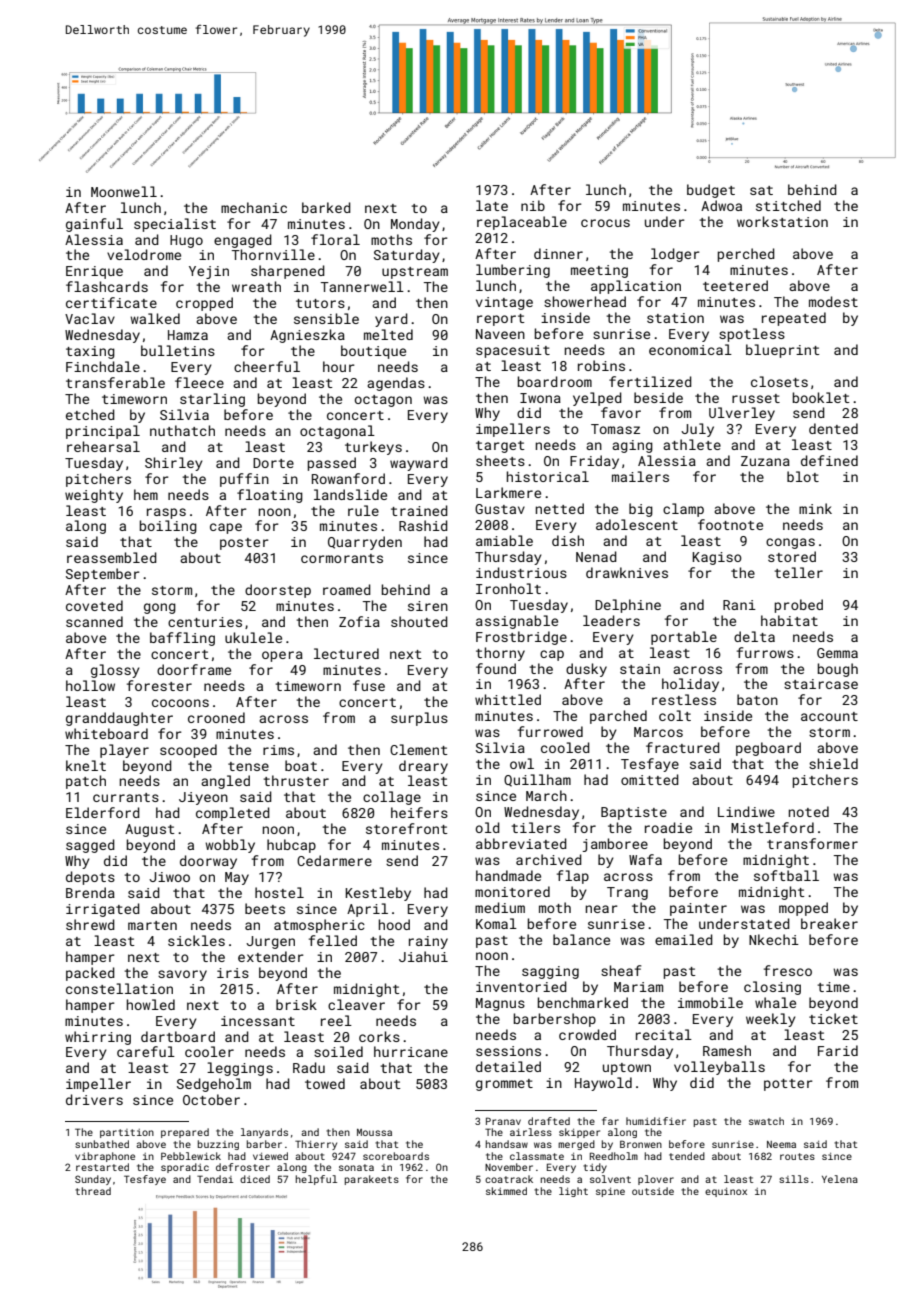 Image resolution: width=924 pixels, height=1308 pixels. I want to click on hood, so click(394, 924).
